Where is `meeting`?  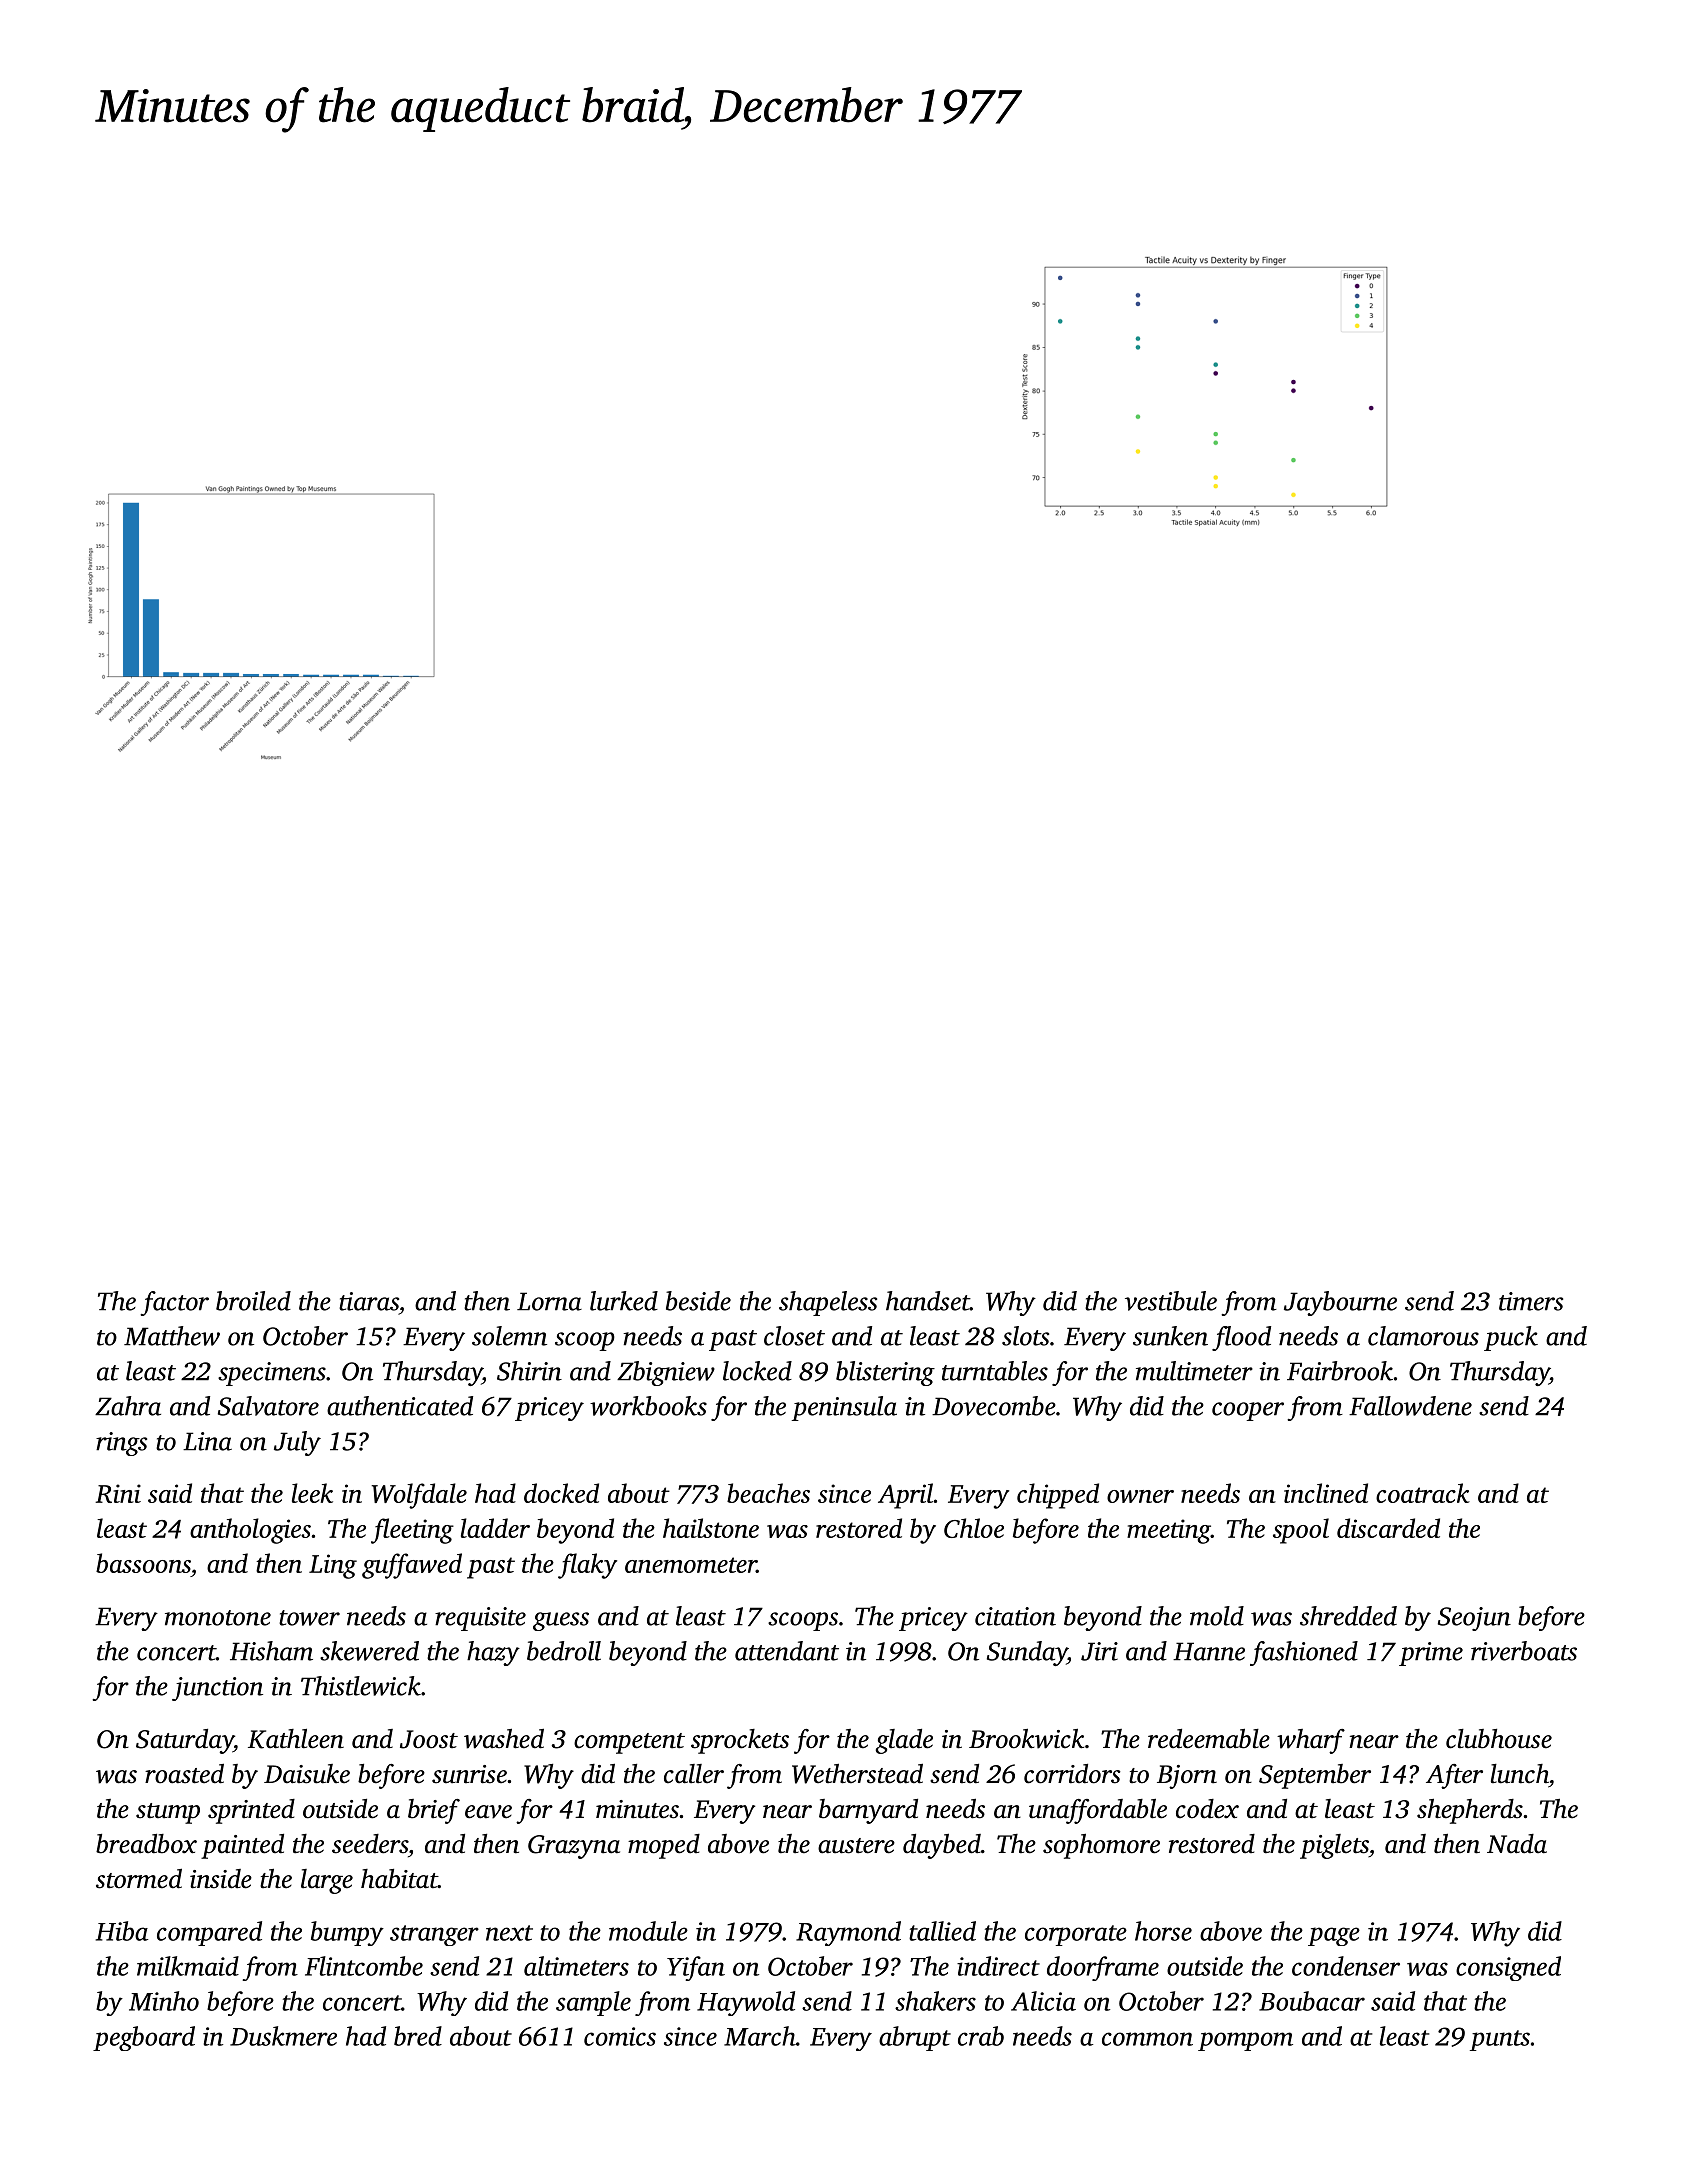 meeting is located at coordinates (1169, 1531).
